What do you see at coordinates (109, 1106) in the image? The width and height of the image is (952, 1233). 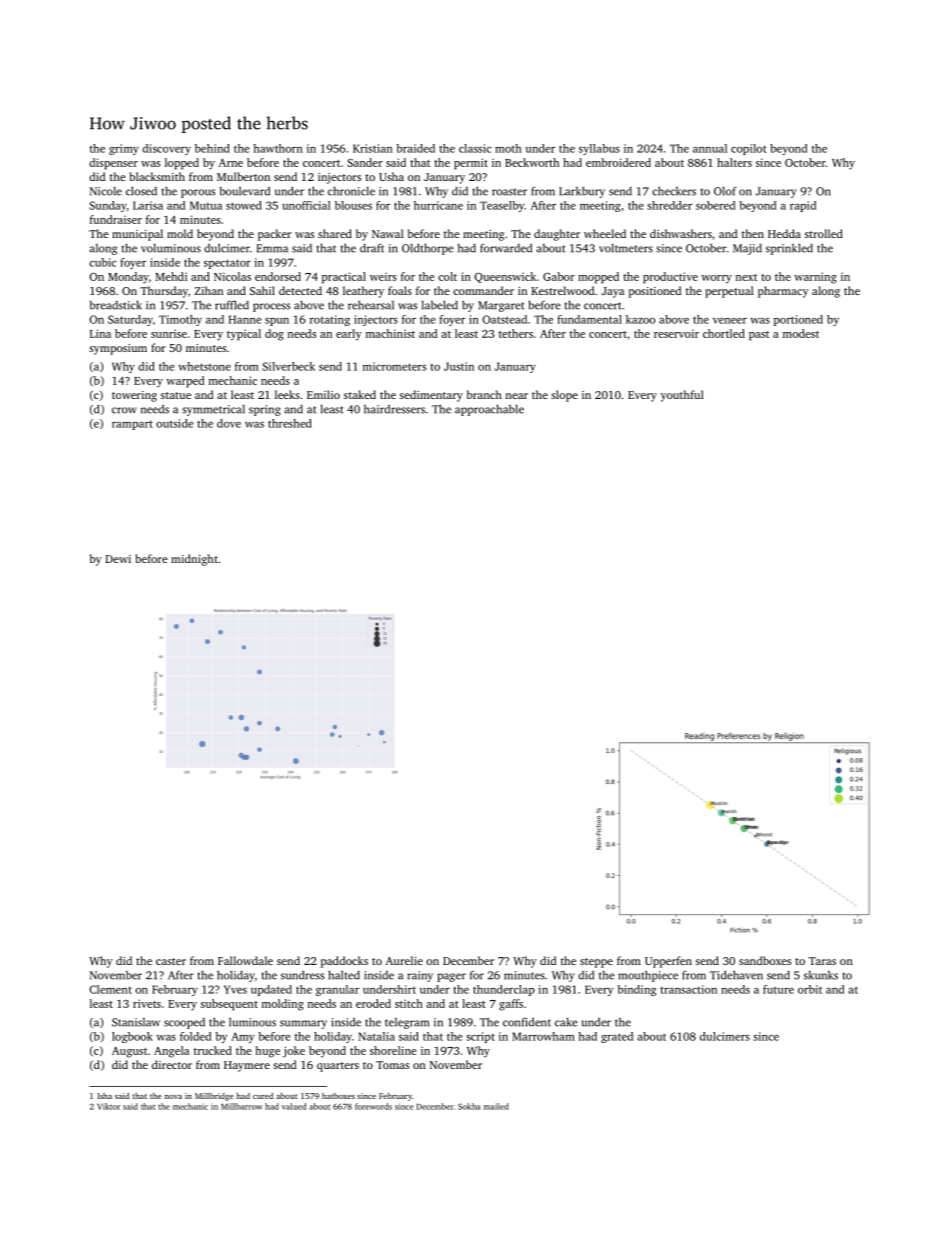 I see `Viktor` at bounding box center [109, 1106].
